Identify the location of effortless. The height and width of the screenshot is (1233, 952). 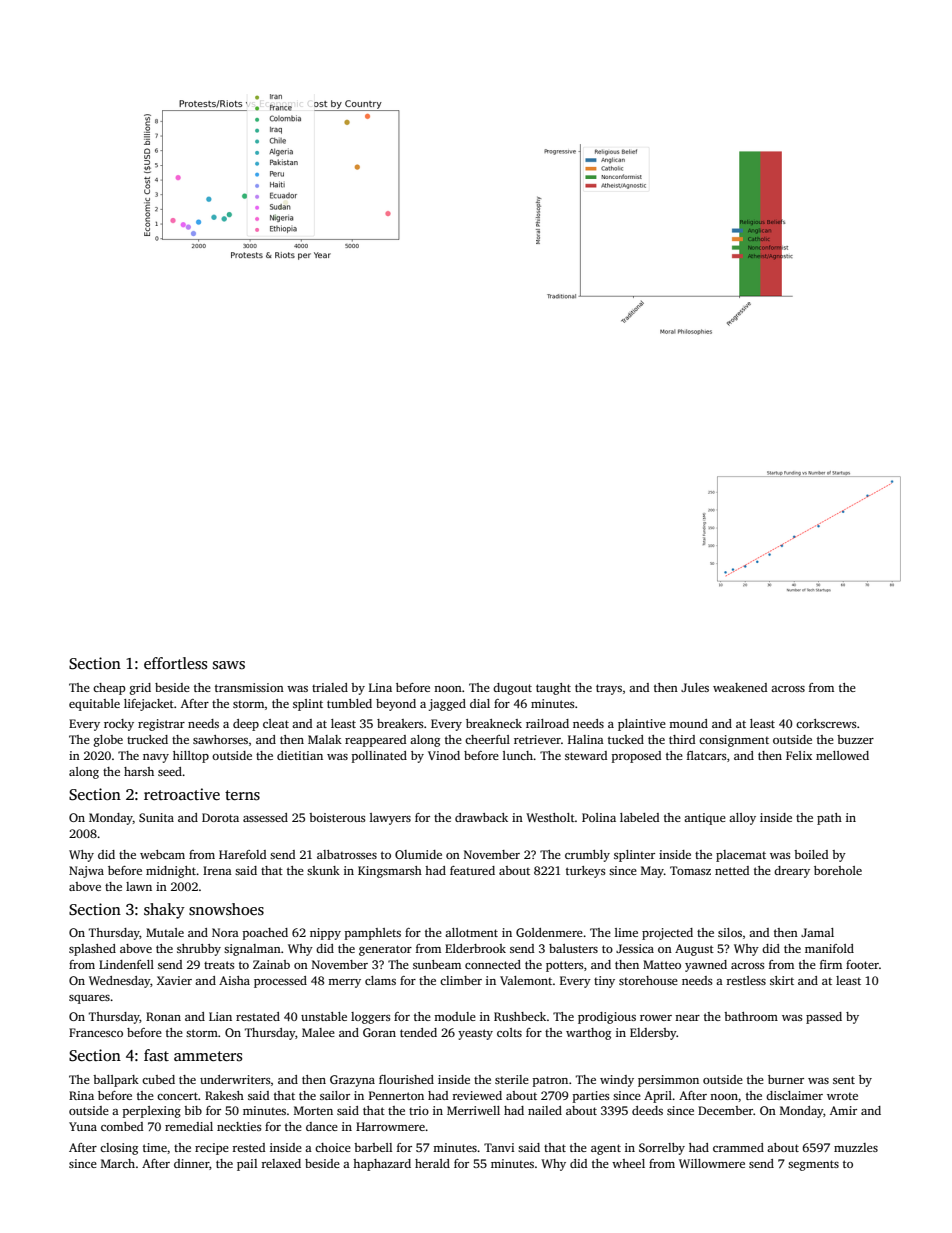
(175, 663).
